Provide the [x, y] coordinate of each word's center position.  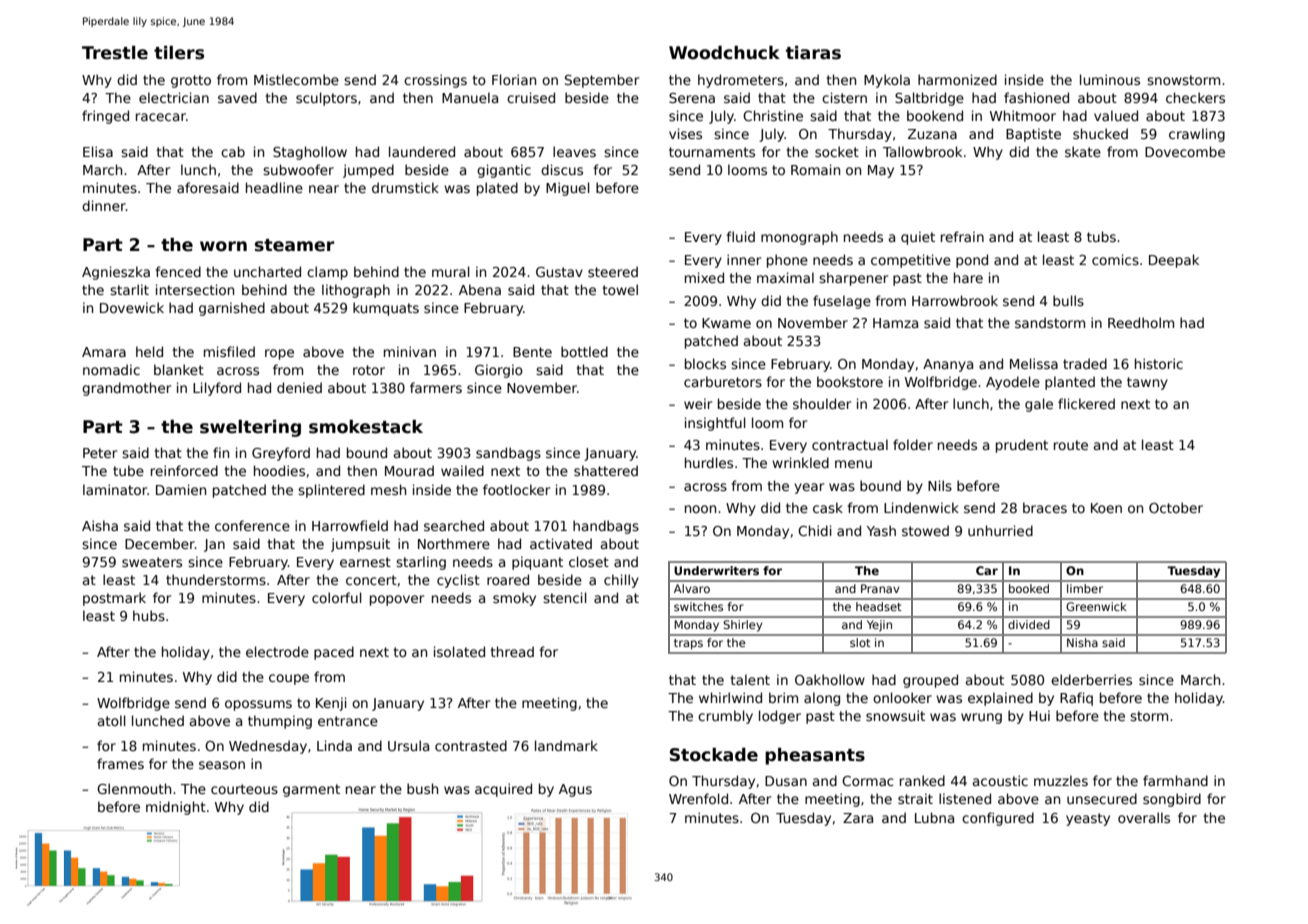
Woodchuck [724, 53]
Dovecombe [1185, 151]
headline [274, 187]
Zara [858, 818]
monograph [799, 238]
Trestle [115, 53]
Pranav [880, 588]
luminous [1110, 79]
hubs [149, 615]
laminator [115, 489]
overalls [1144, 817]
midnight [176, 808]
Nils [940, 485]
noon [700, 509]
